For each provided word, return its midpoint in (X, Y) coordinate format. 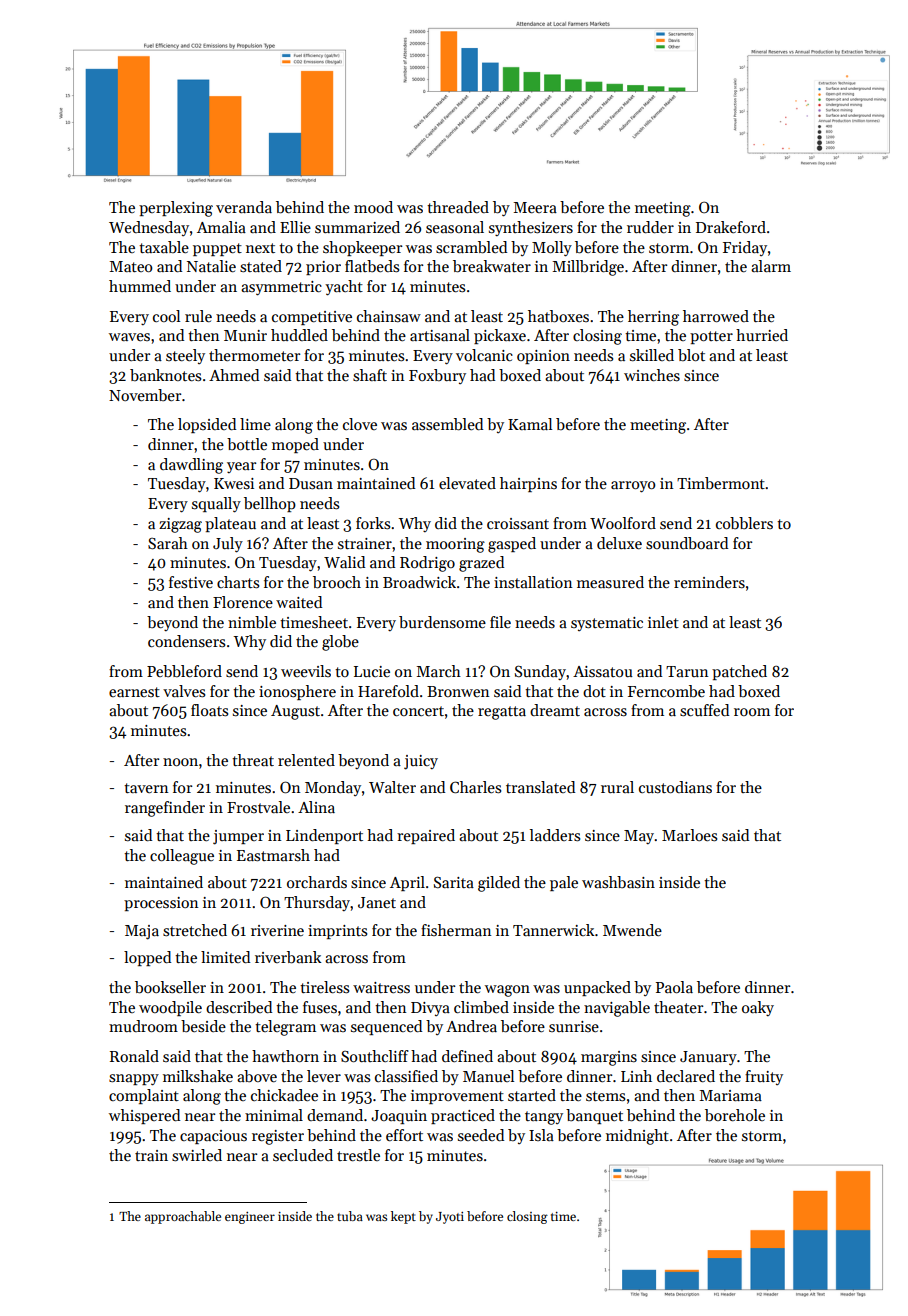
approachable (183, 1217)
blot (691, 355)
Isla (541, 1135)
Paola (674, 987)
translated (540, 787)
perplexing (176, 209)
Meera (535, 207)
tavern (146, 788)
